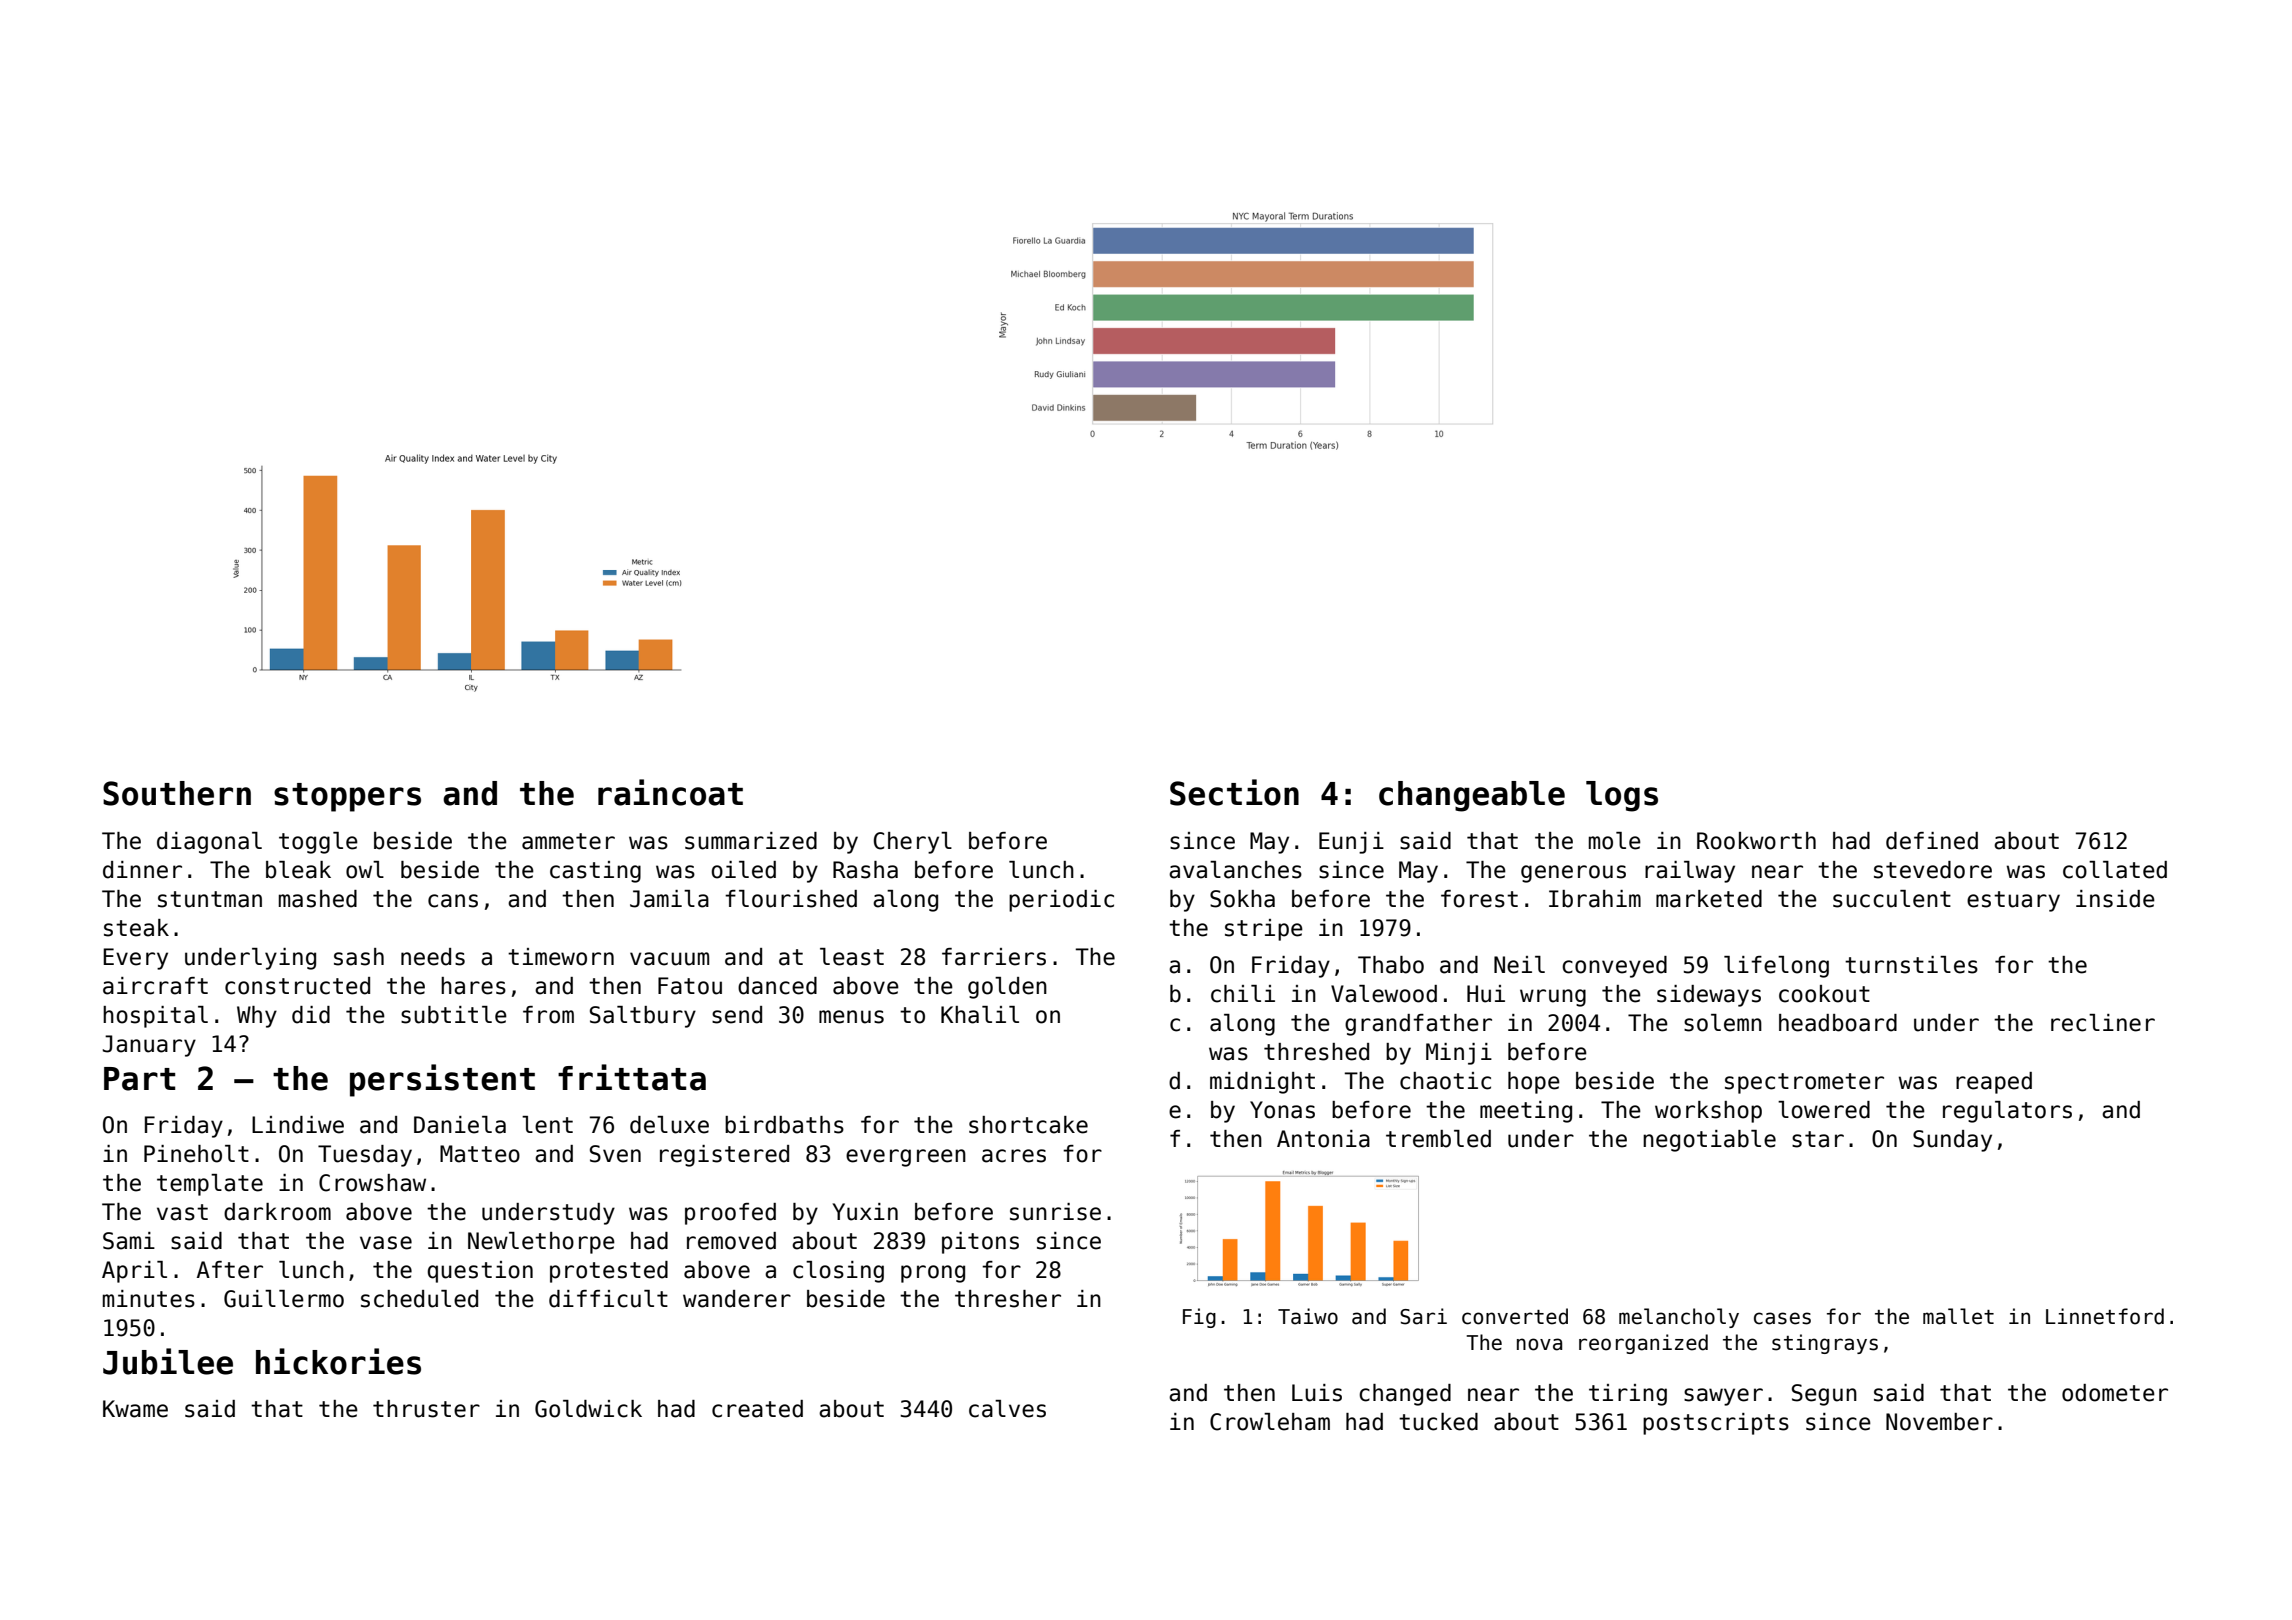 The height and width of the page is (1620, 2292). Describe the element at coordinates (1622, 796) in the page. I see `logs` at that location.
